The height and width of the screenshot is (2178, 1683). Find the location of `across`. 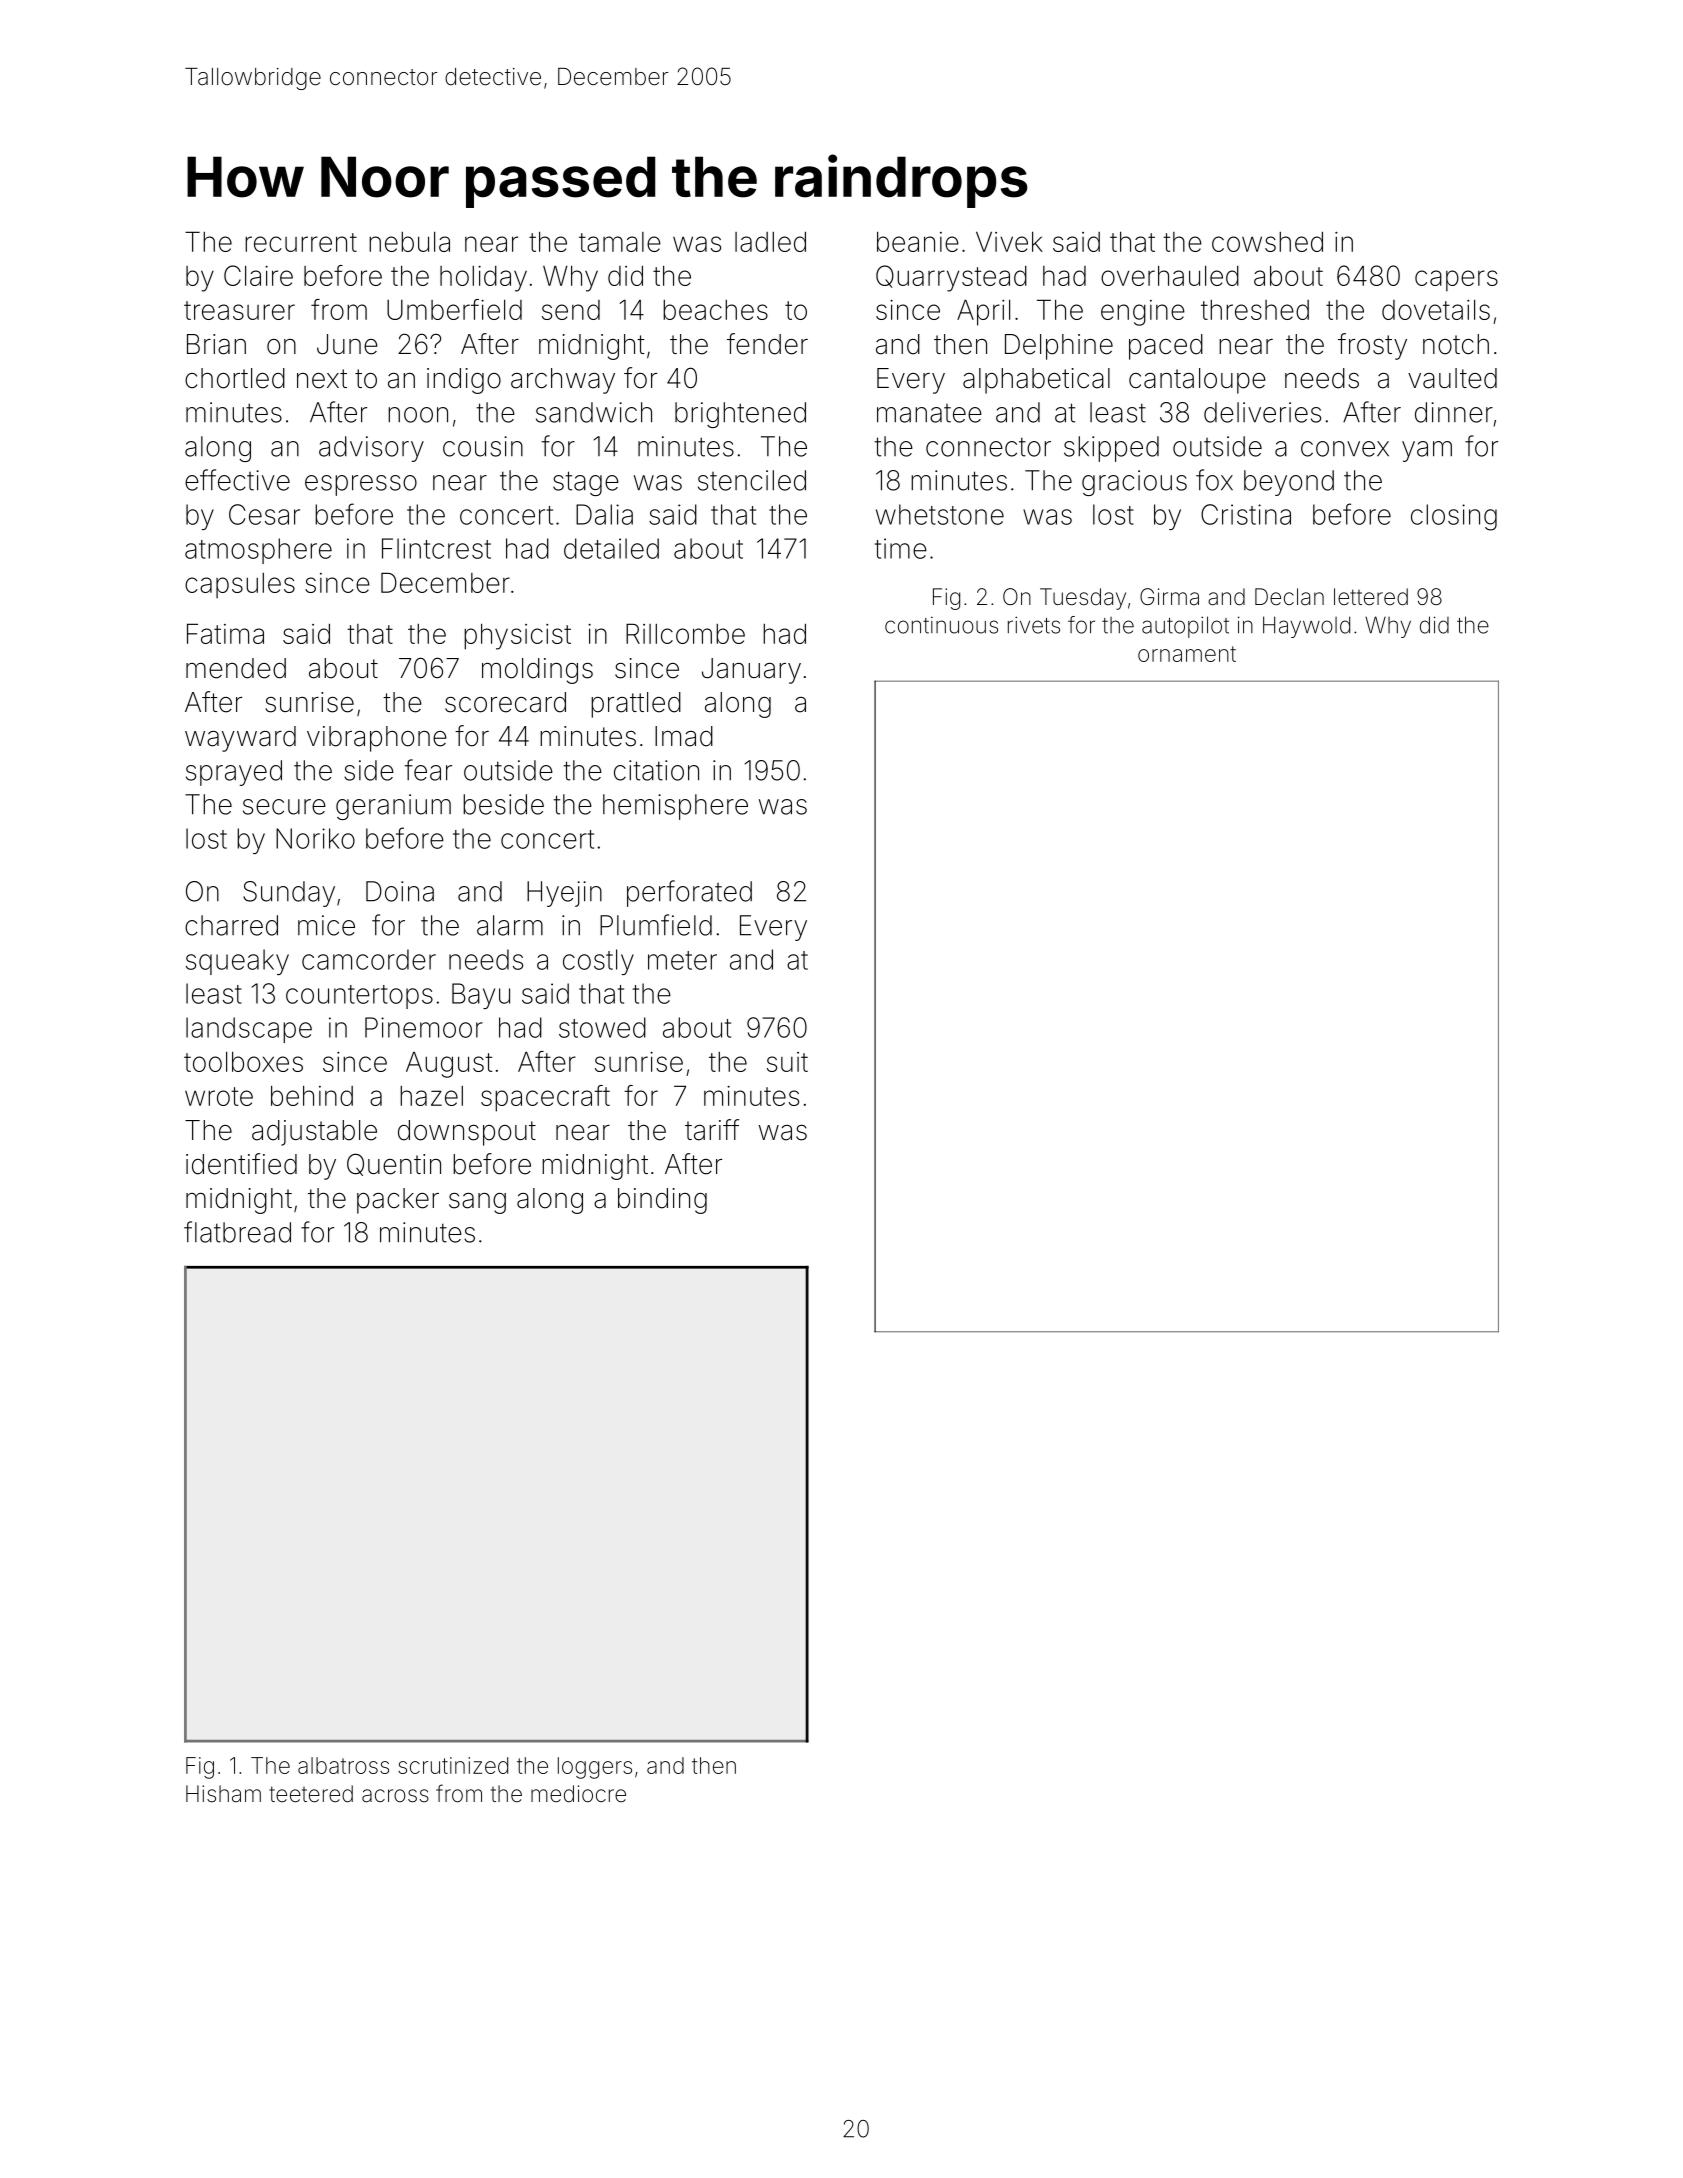

across is located at coordinates (395, 1796).
